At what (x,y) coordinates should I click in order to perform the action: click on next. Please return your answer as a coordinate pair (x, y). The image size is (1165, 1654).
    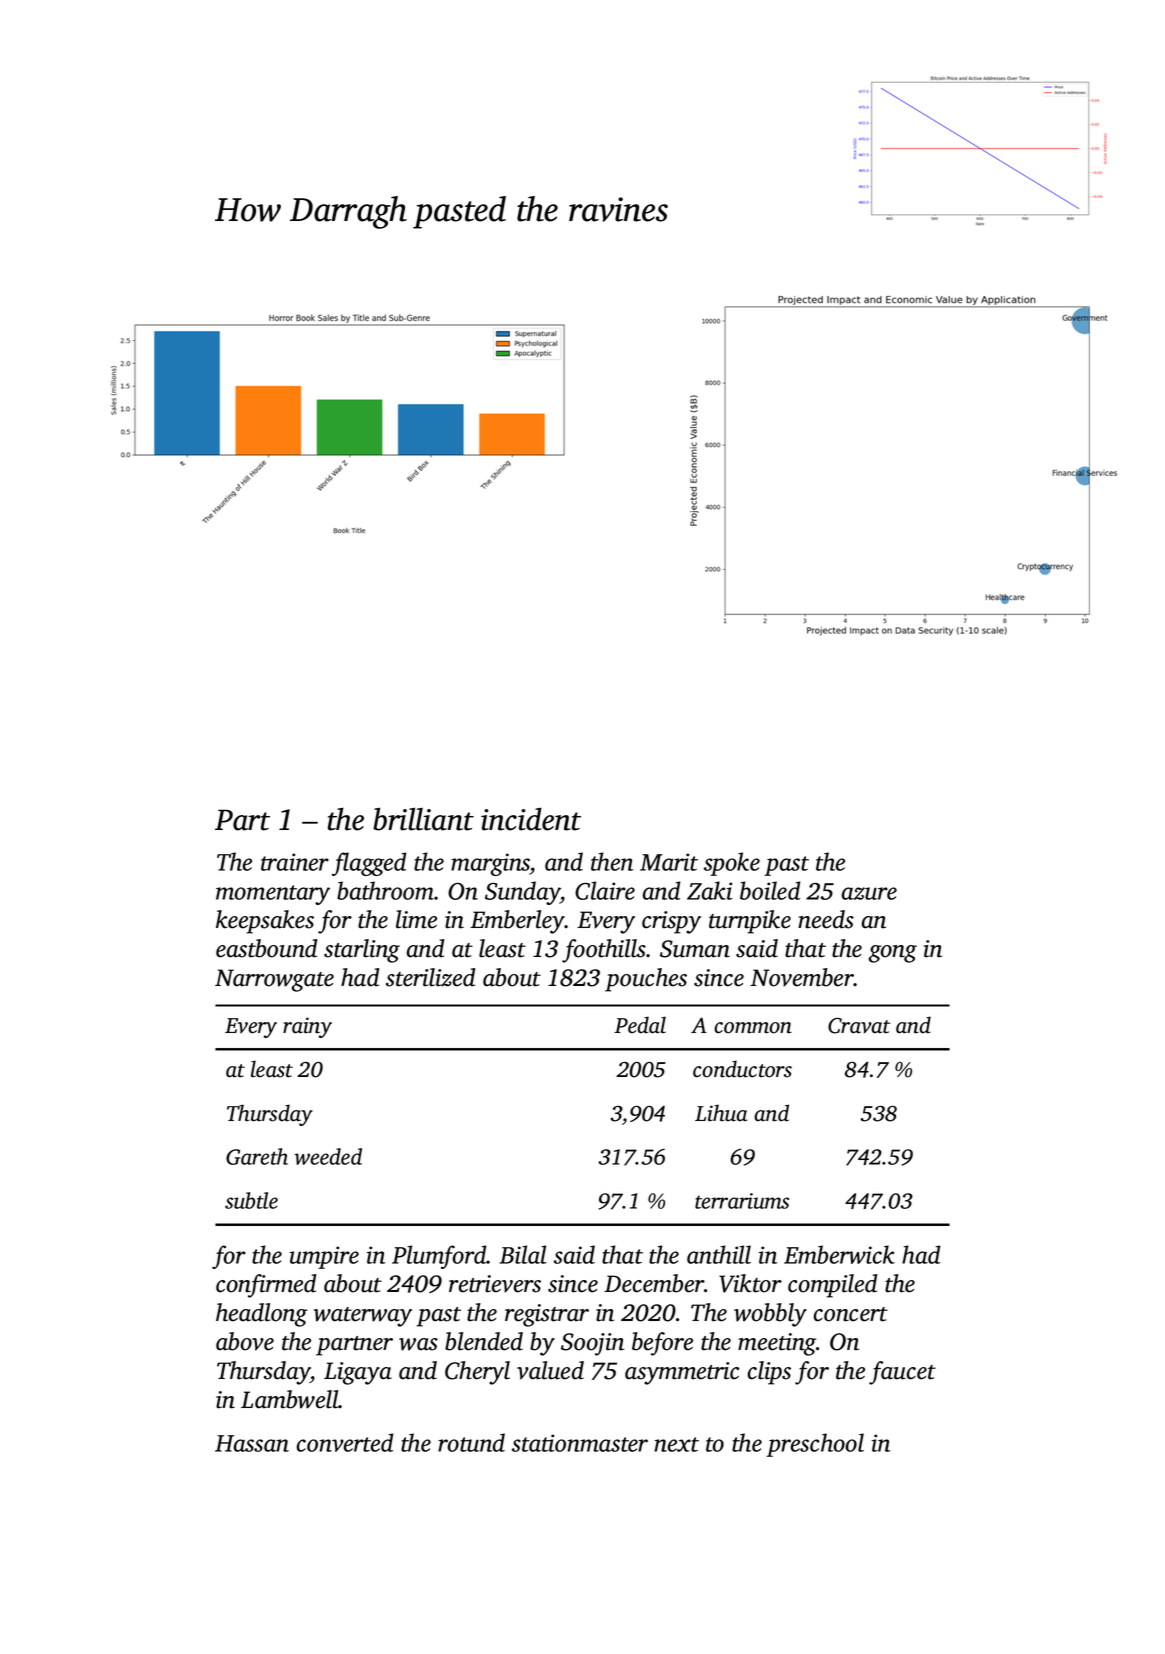
    Looking at the image, I should click on (676, 1444).
